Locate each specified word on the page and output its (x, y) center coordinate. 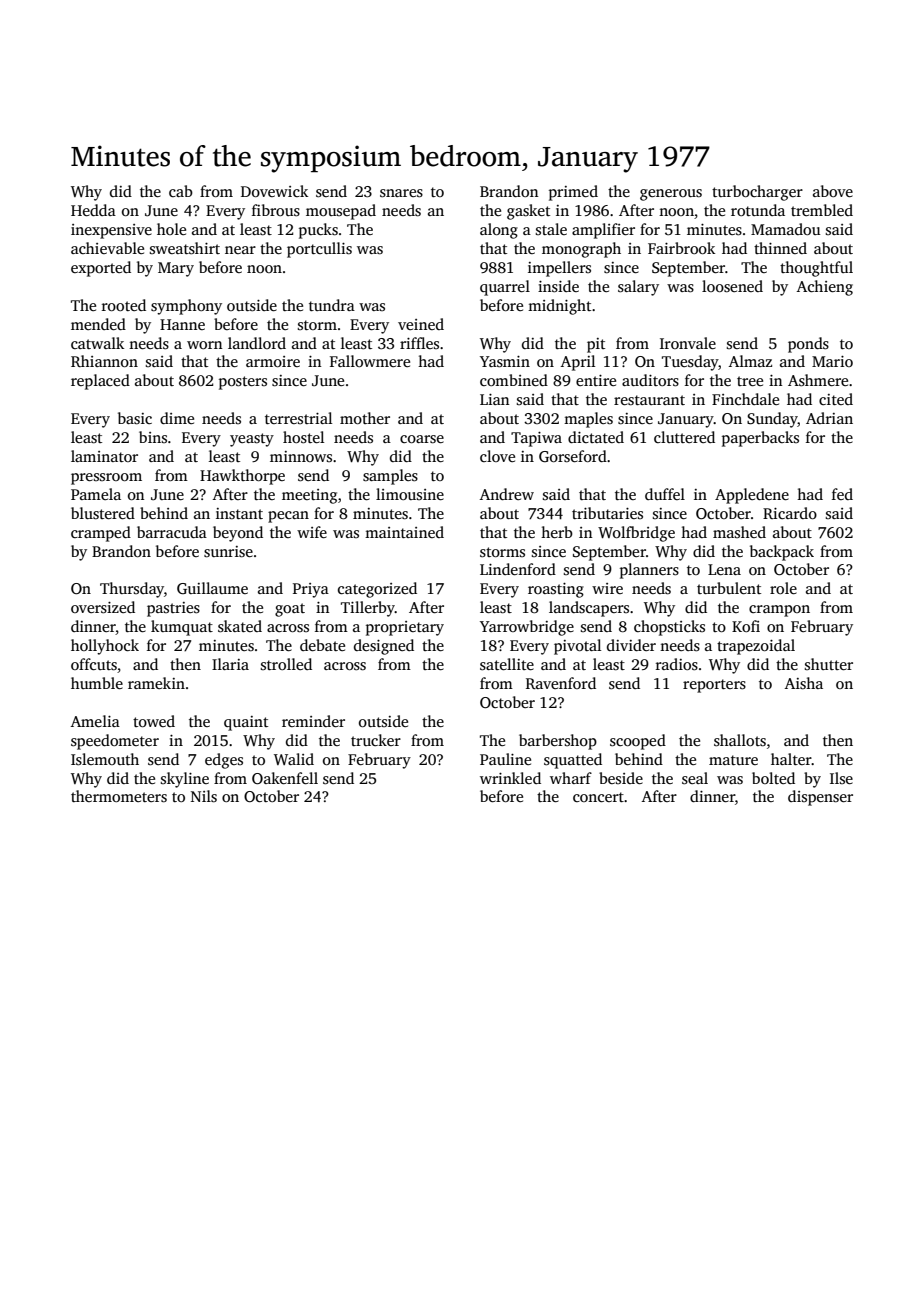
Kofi (746, 626)
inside (558, 286)
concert (598, 797)
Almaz (750, 361)
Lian (494, 399)
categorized (377, 590)
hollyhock (105, 647)
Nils (204, 796)
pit (596, 345)
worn (204, 345)
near (240, 250)
